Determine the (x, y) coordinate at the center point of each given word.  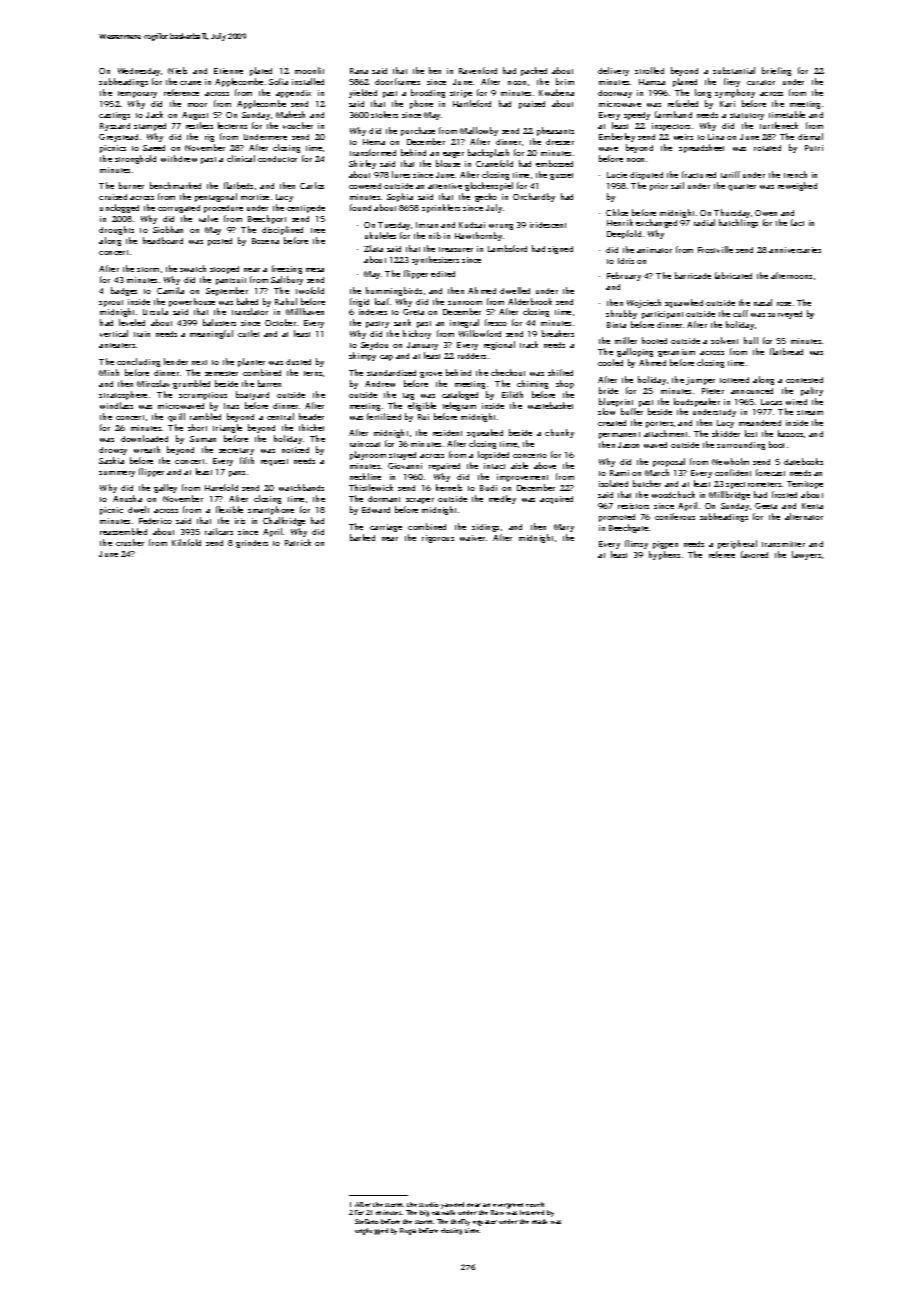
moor (197, 105)
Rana (359, 71)
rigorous (438, 539)
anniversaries (795, 250)
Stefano (367, 1221)
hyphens (664, 555)
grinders (252, 544)
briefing (776, 71)
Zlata (373, 248)
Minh (109, 372)
